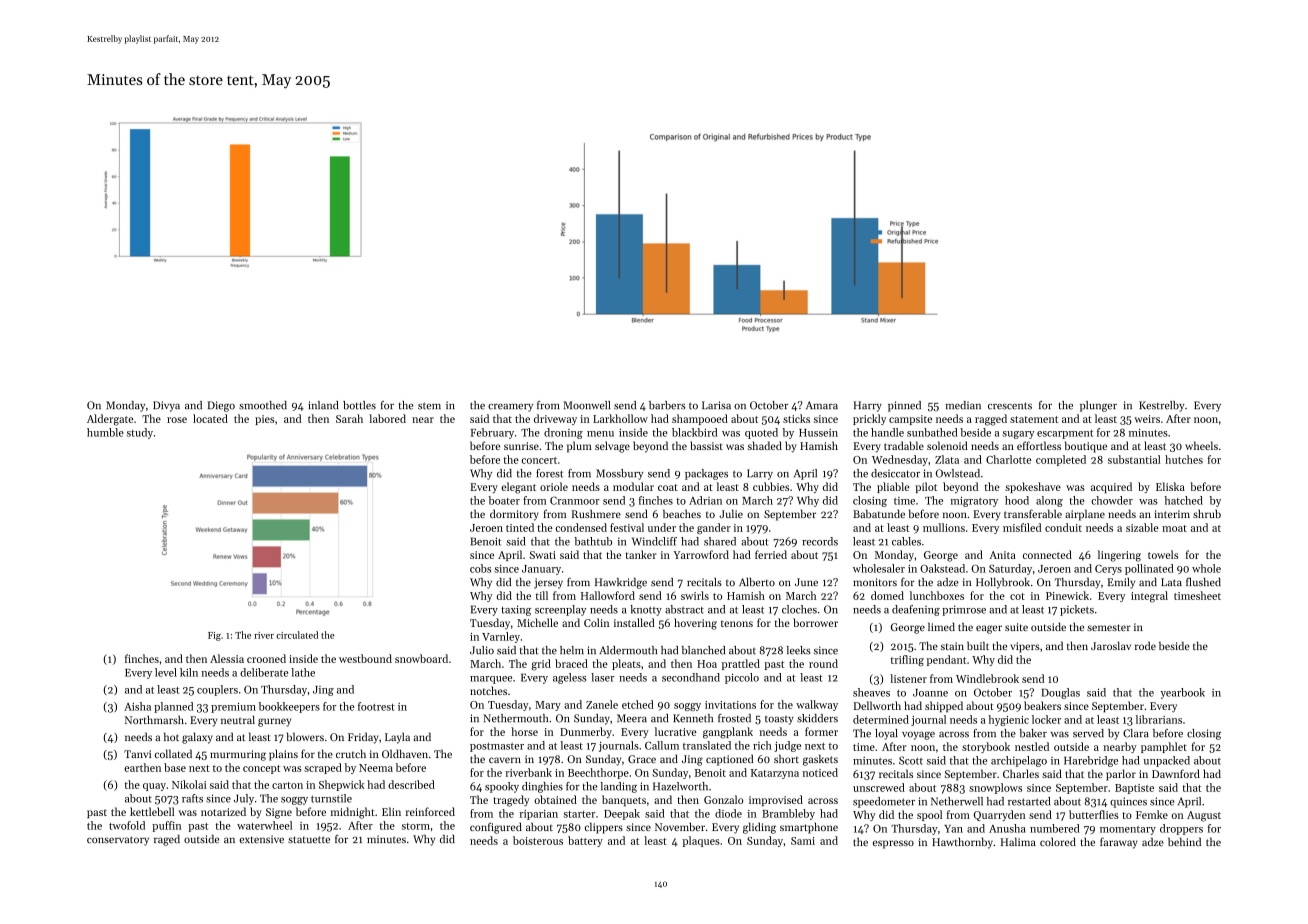  What do you see at coordinates (627, 527) in the document?
I see `festival` at bounding box center [627, 527].
